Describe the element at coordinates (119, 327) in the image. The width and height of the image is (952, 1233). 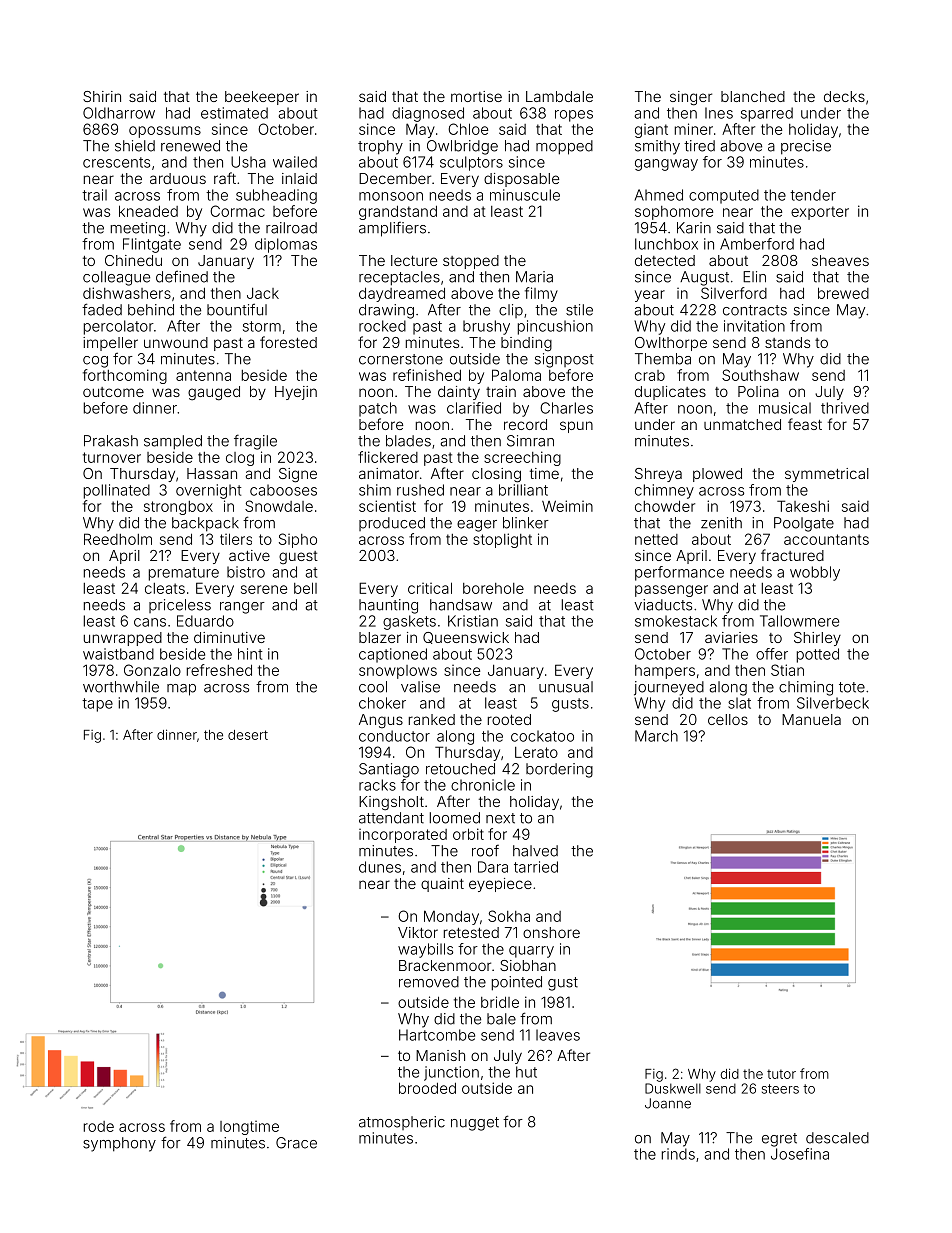
I see `percolator` at that location.
